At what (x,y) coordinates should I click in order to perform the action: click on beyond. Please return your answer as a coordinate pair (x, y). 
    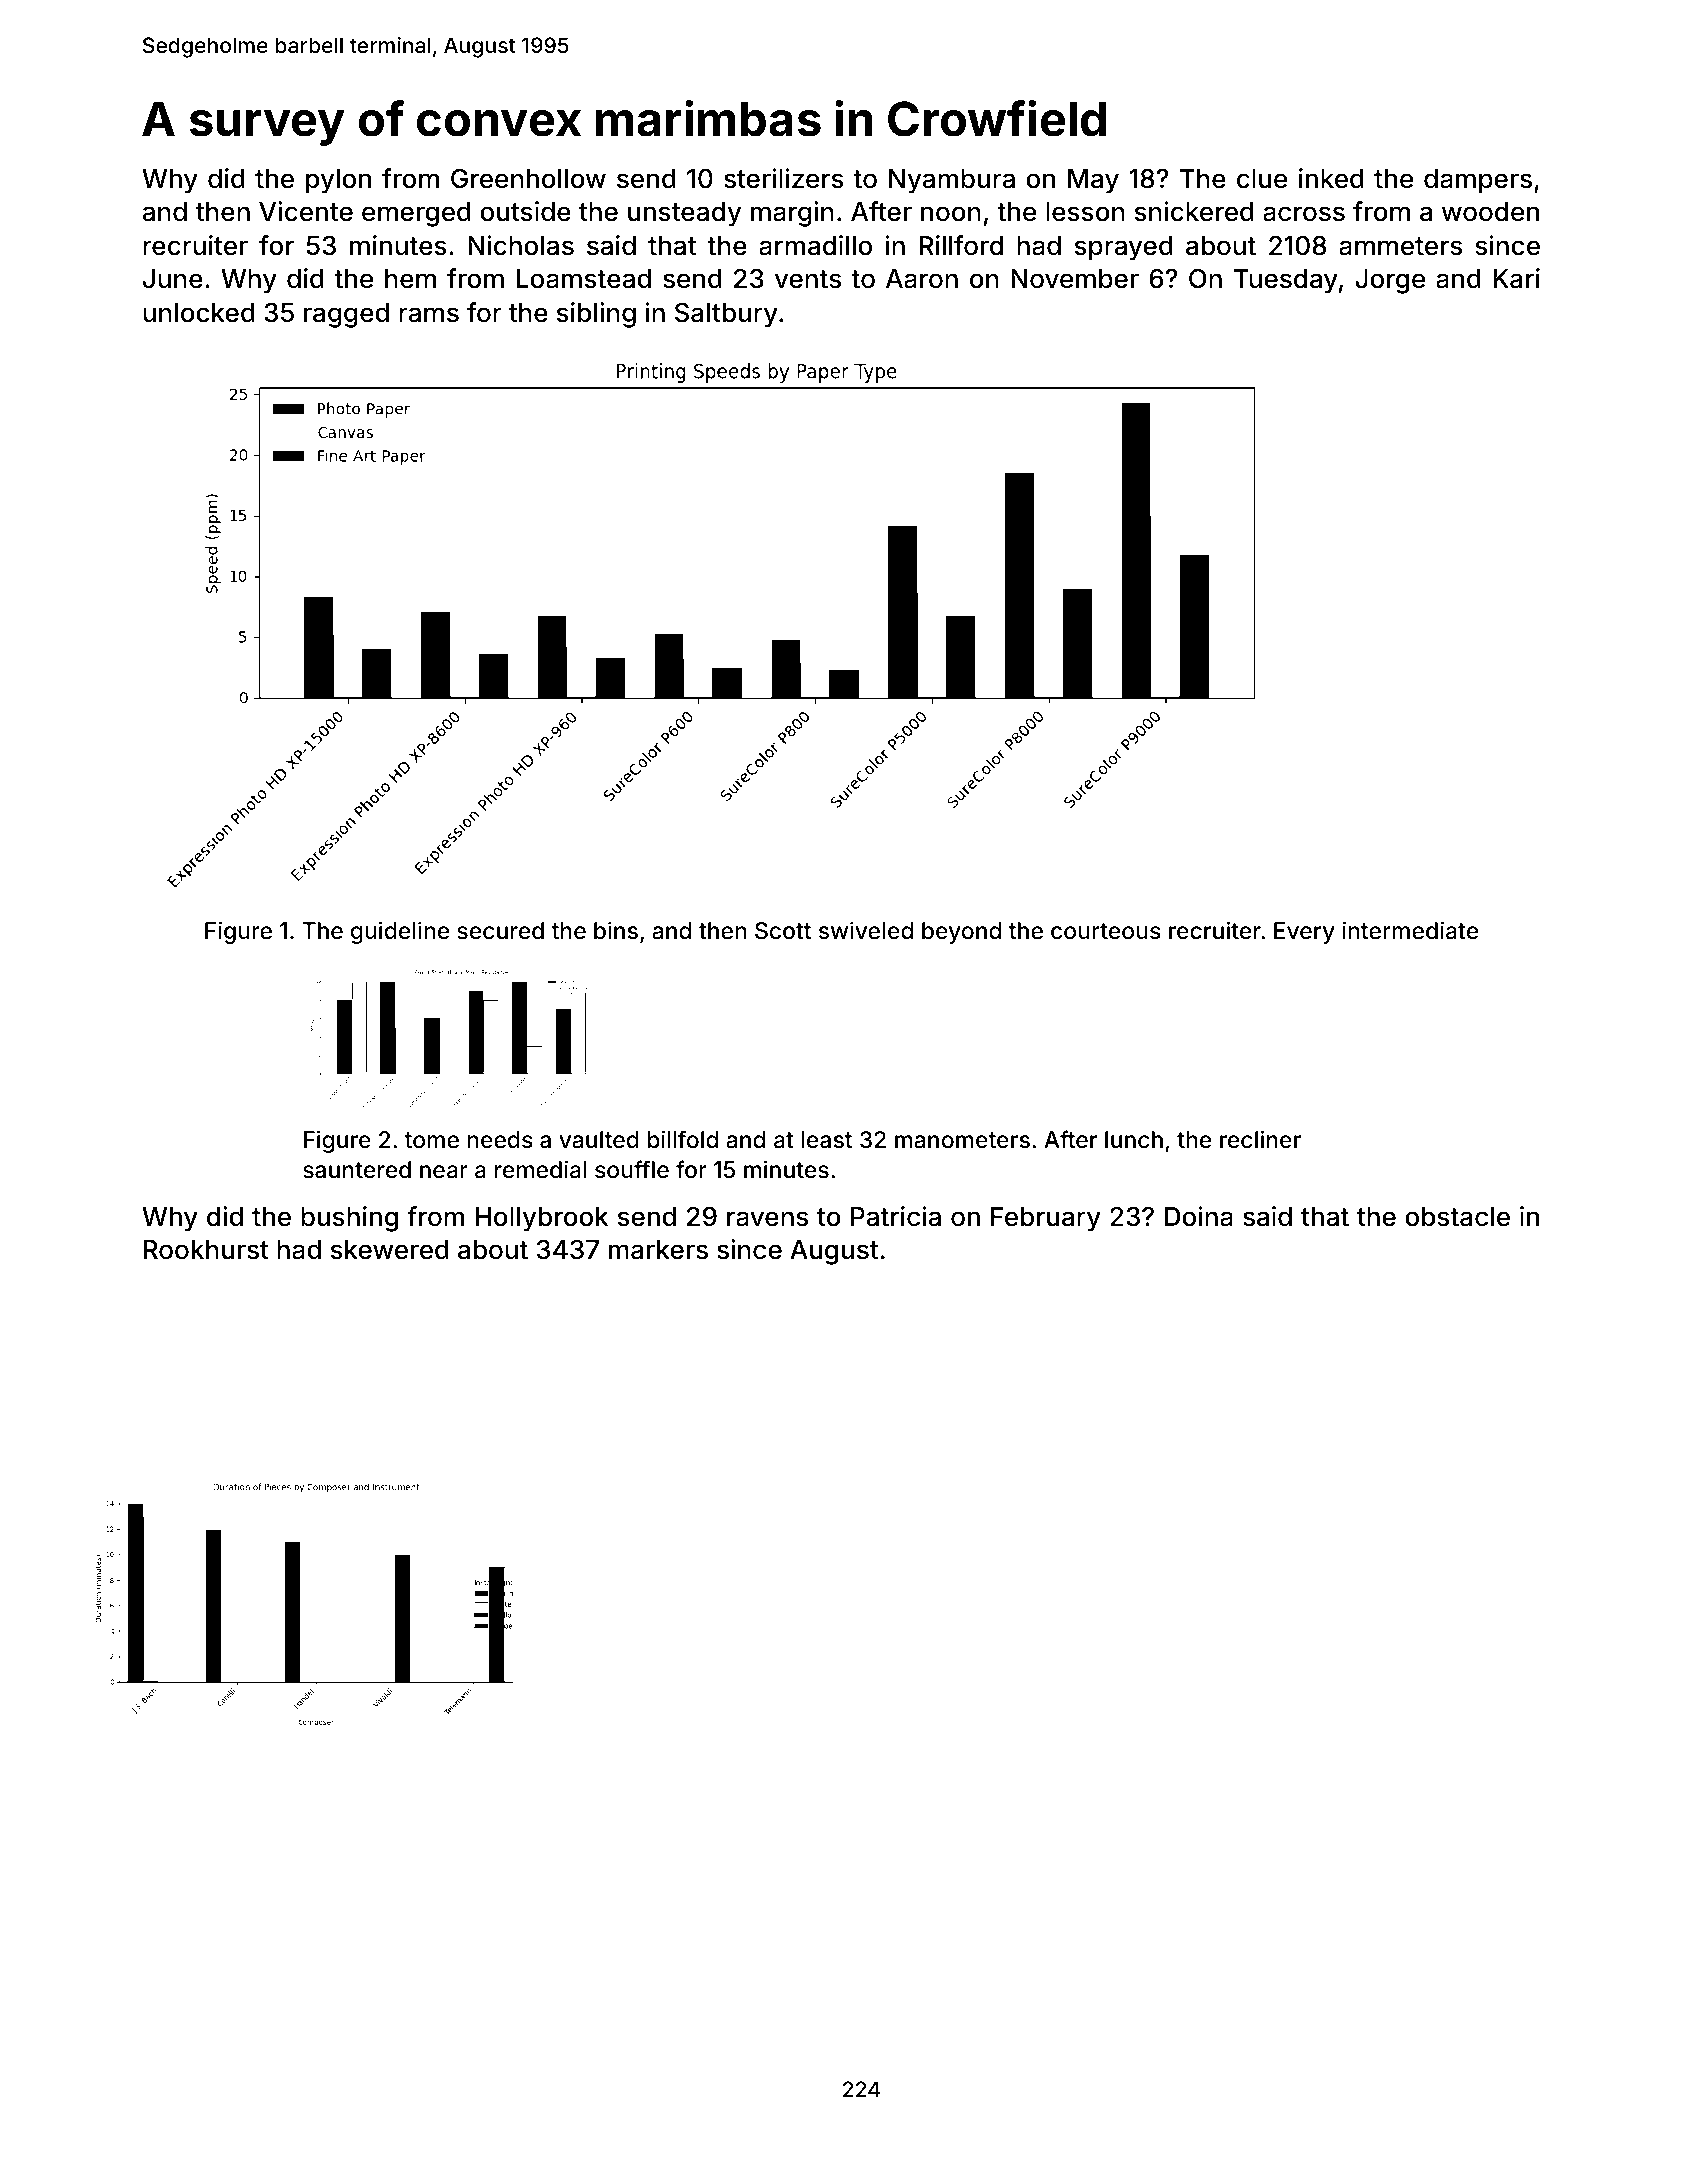
    Looking at the image, I should click on (961, 933).
